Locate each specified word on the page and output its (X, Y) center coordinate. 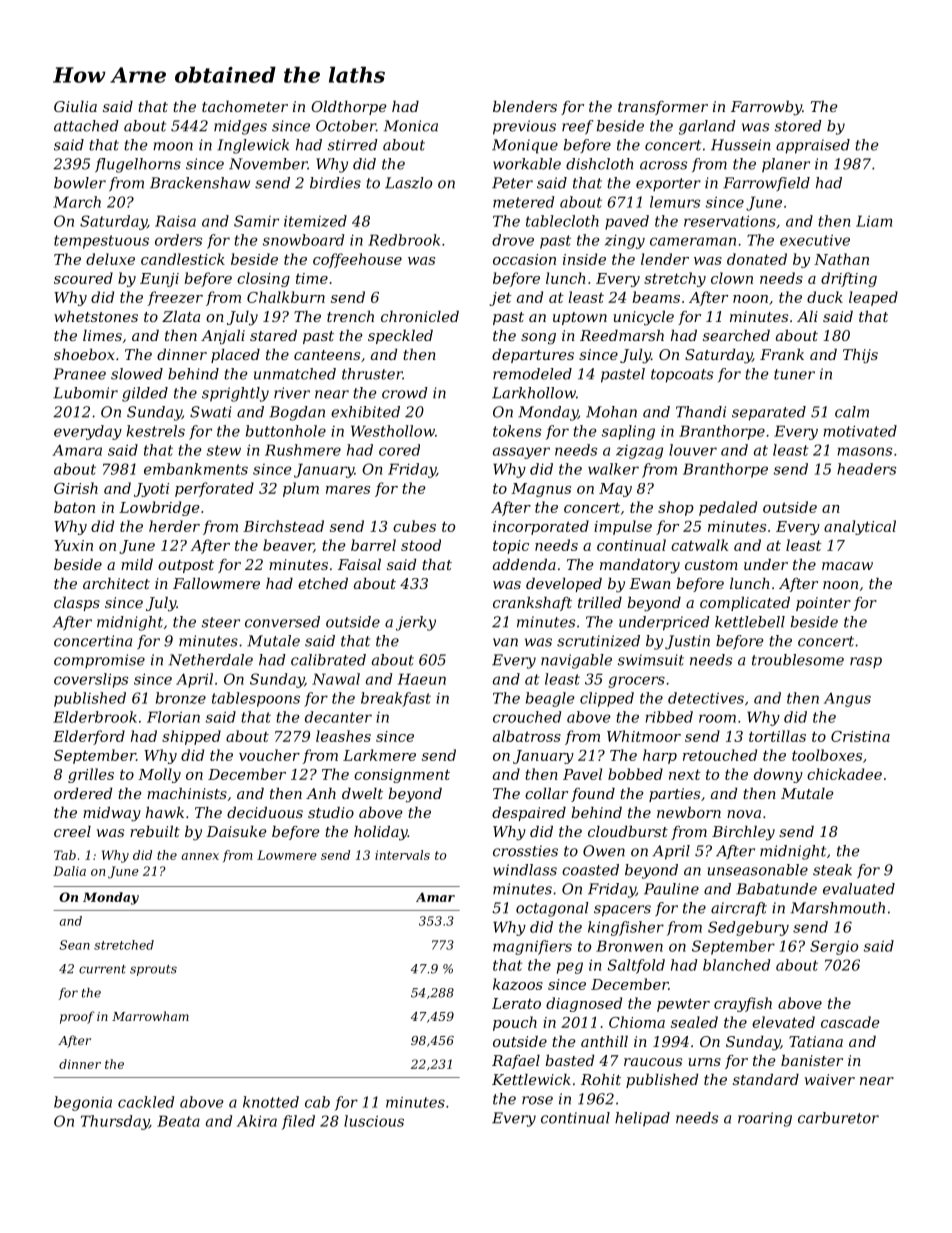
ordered (83, 793)
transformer (663, 108)
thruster (372, 374)
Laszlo (408, 183)
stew (224, 450)
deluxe (110, 259)
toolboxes (827, 755)
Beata (178, 1121)
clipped (607, 699)
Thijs (860, 356)
